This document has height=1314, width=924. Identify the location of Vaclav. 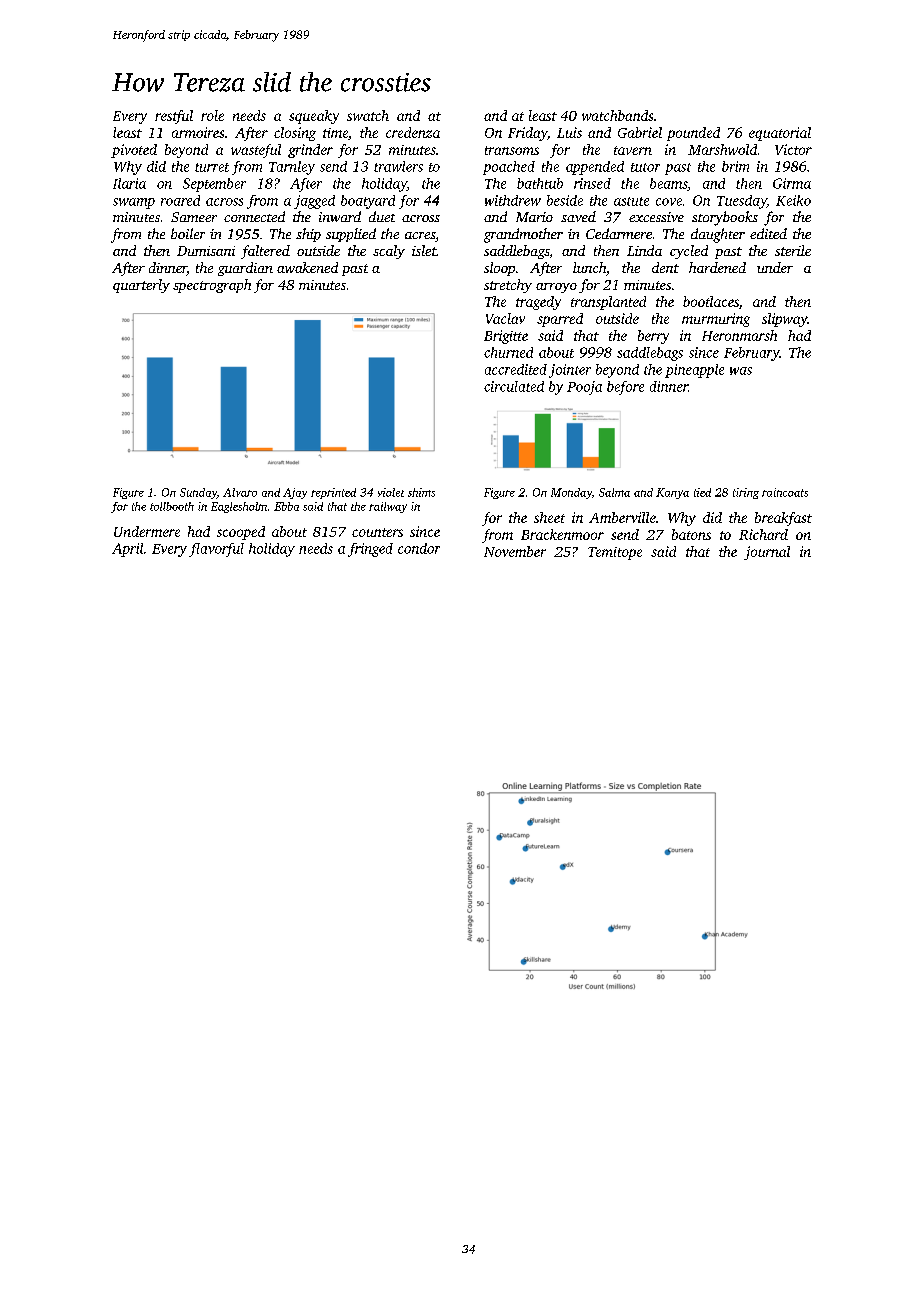
(505, 318).
